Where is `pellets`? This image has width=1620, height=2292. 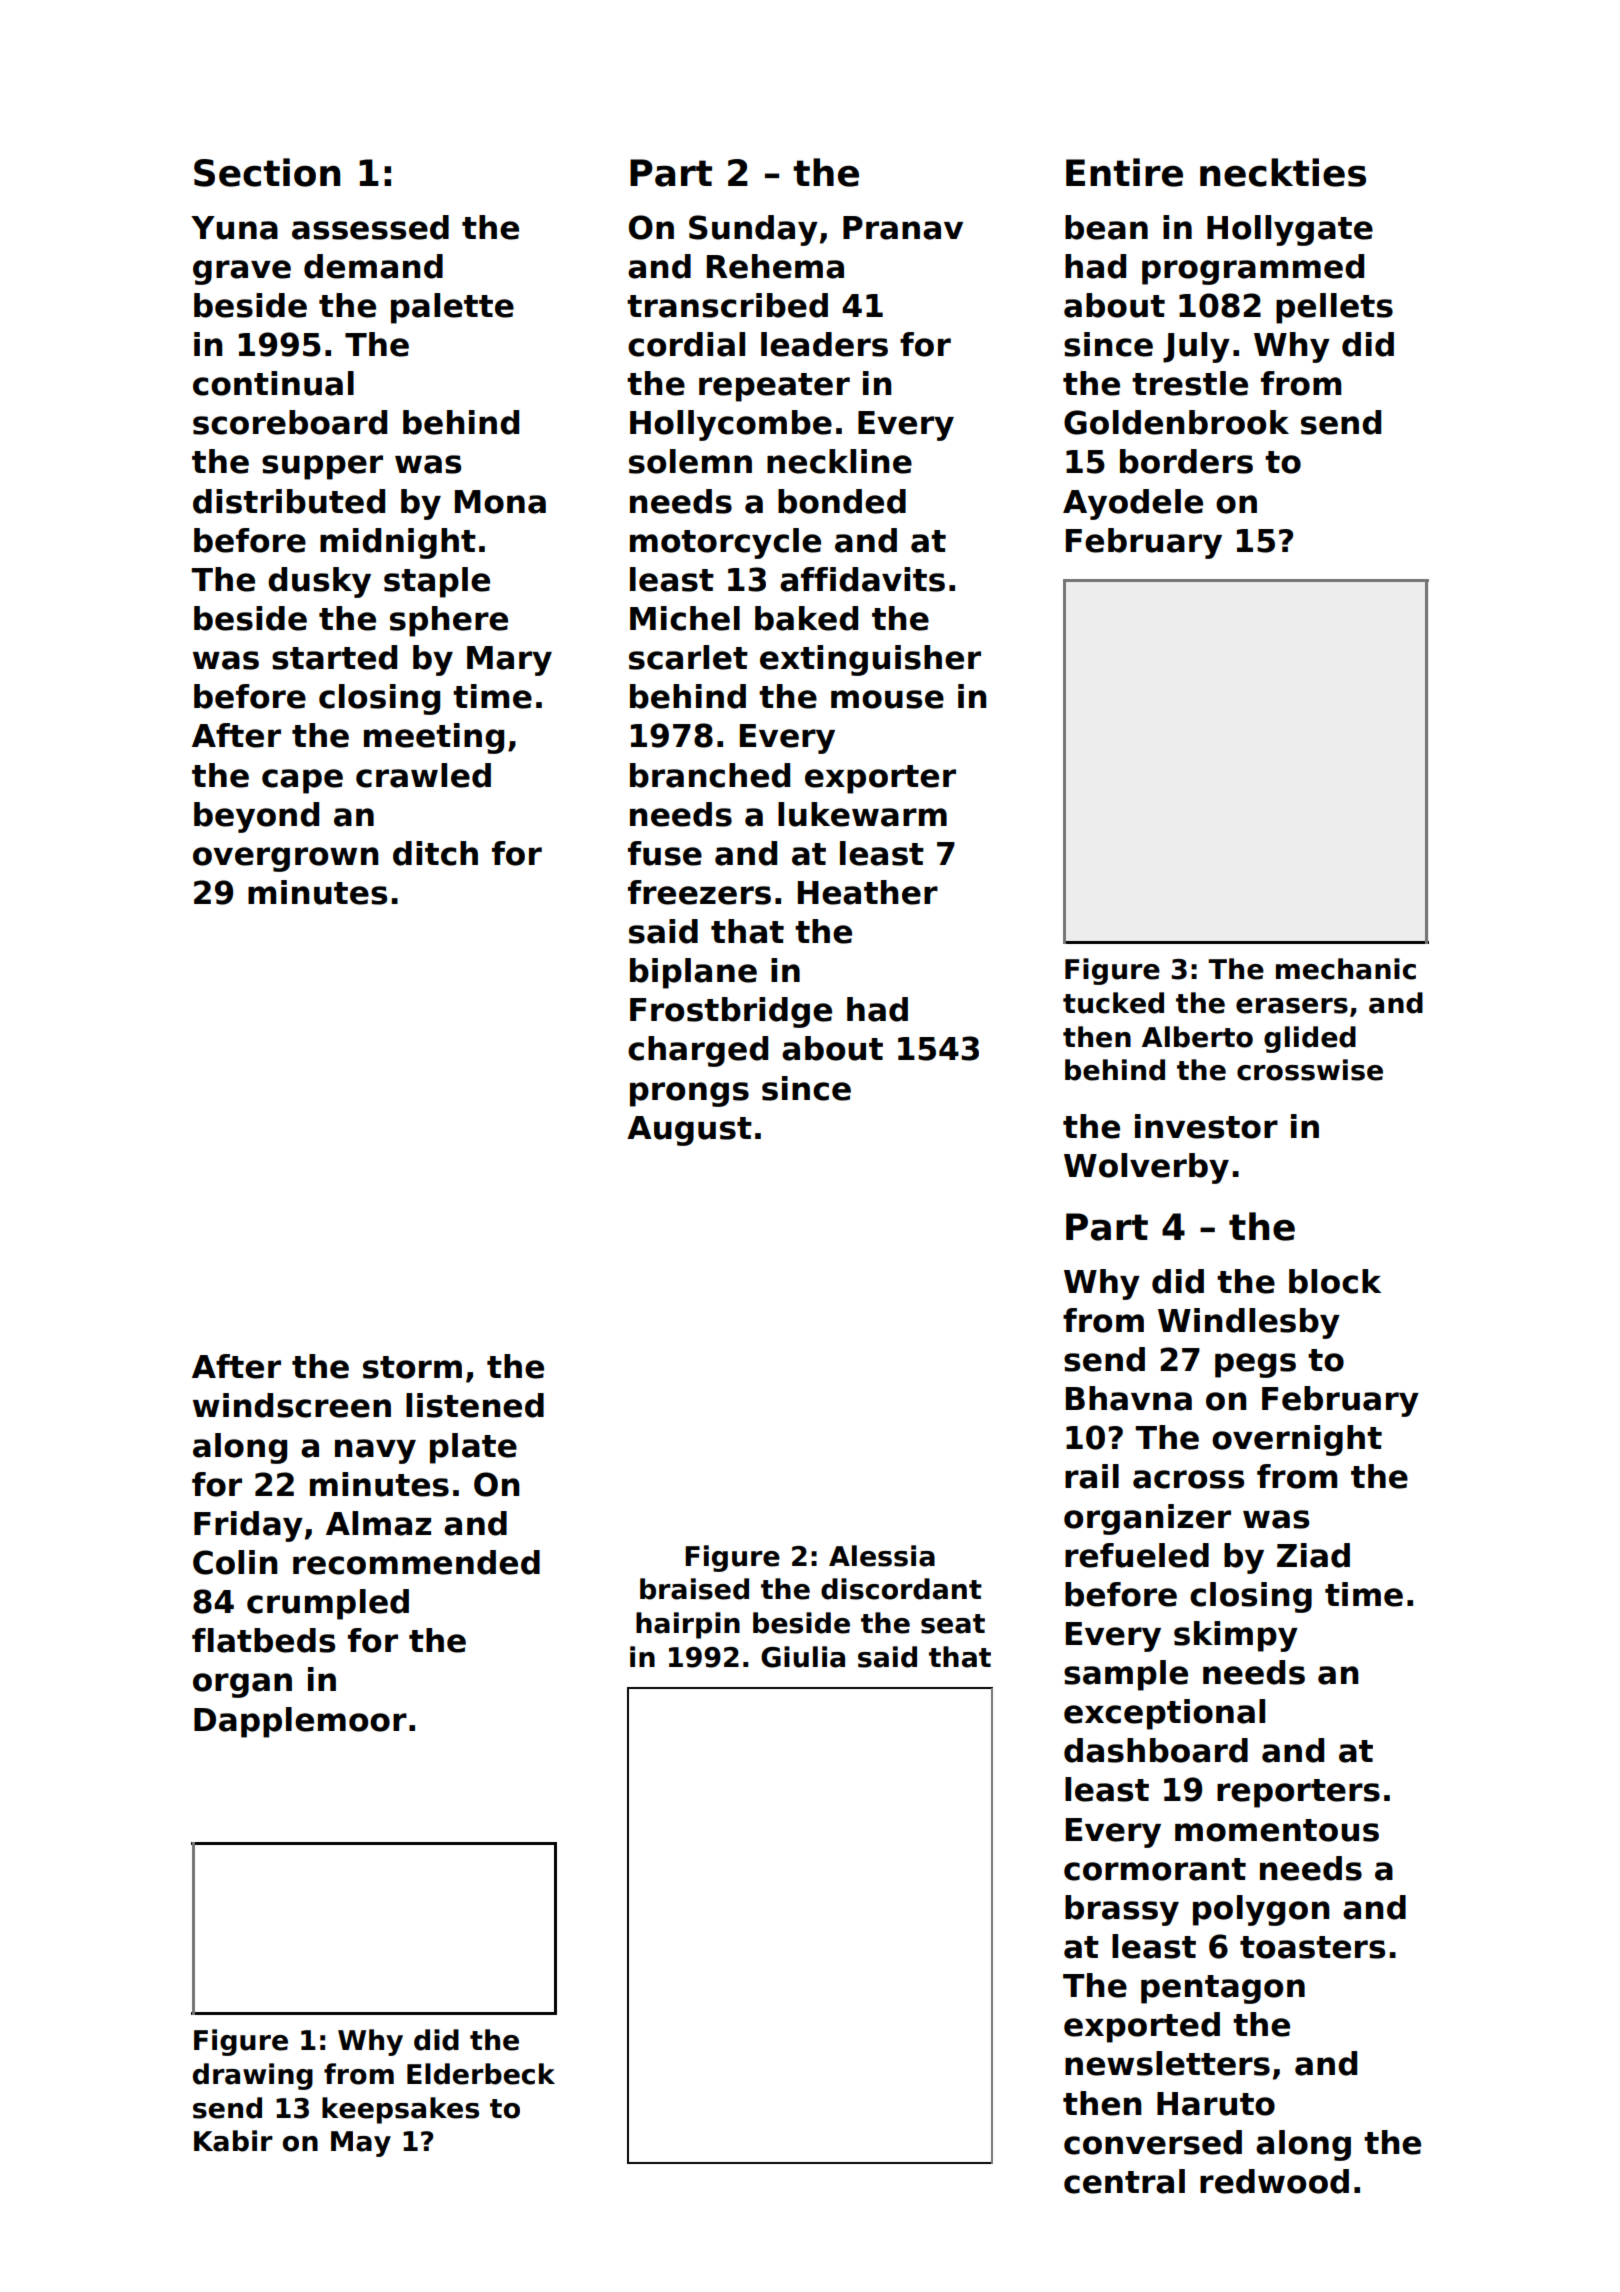
pellets is located at coordinates (1334, 308).
